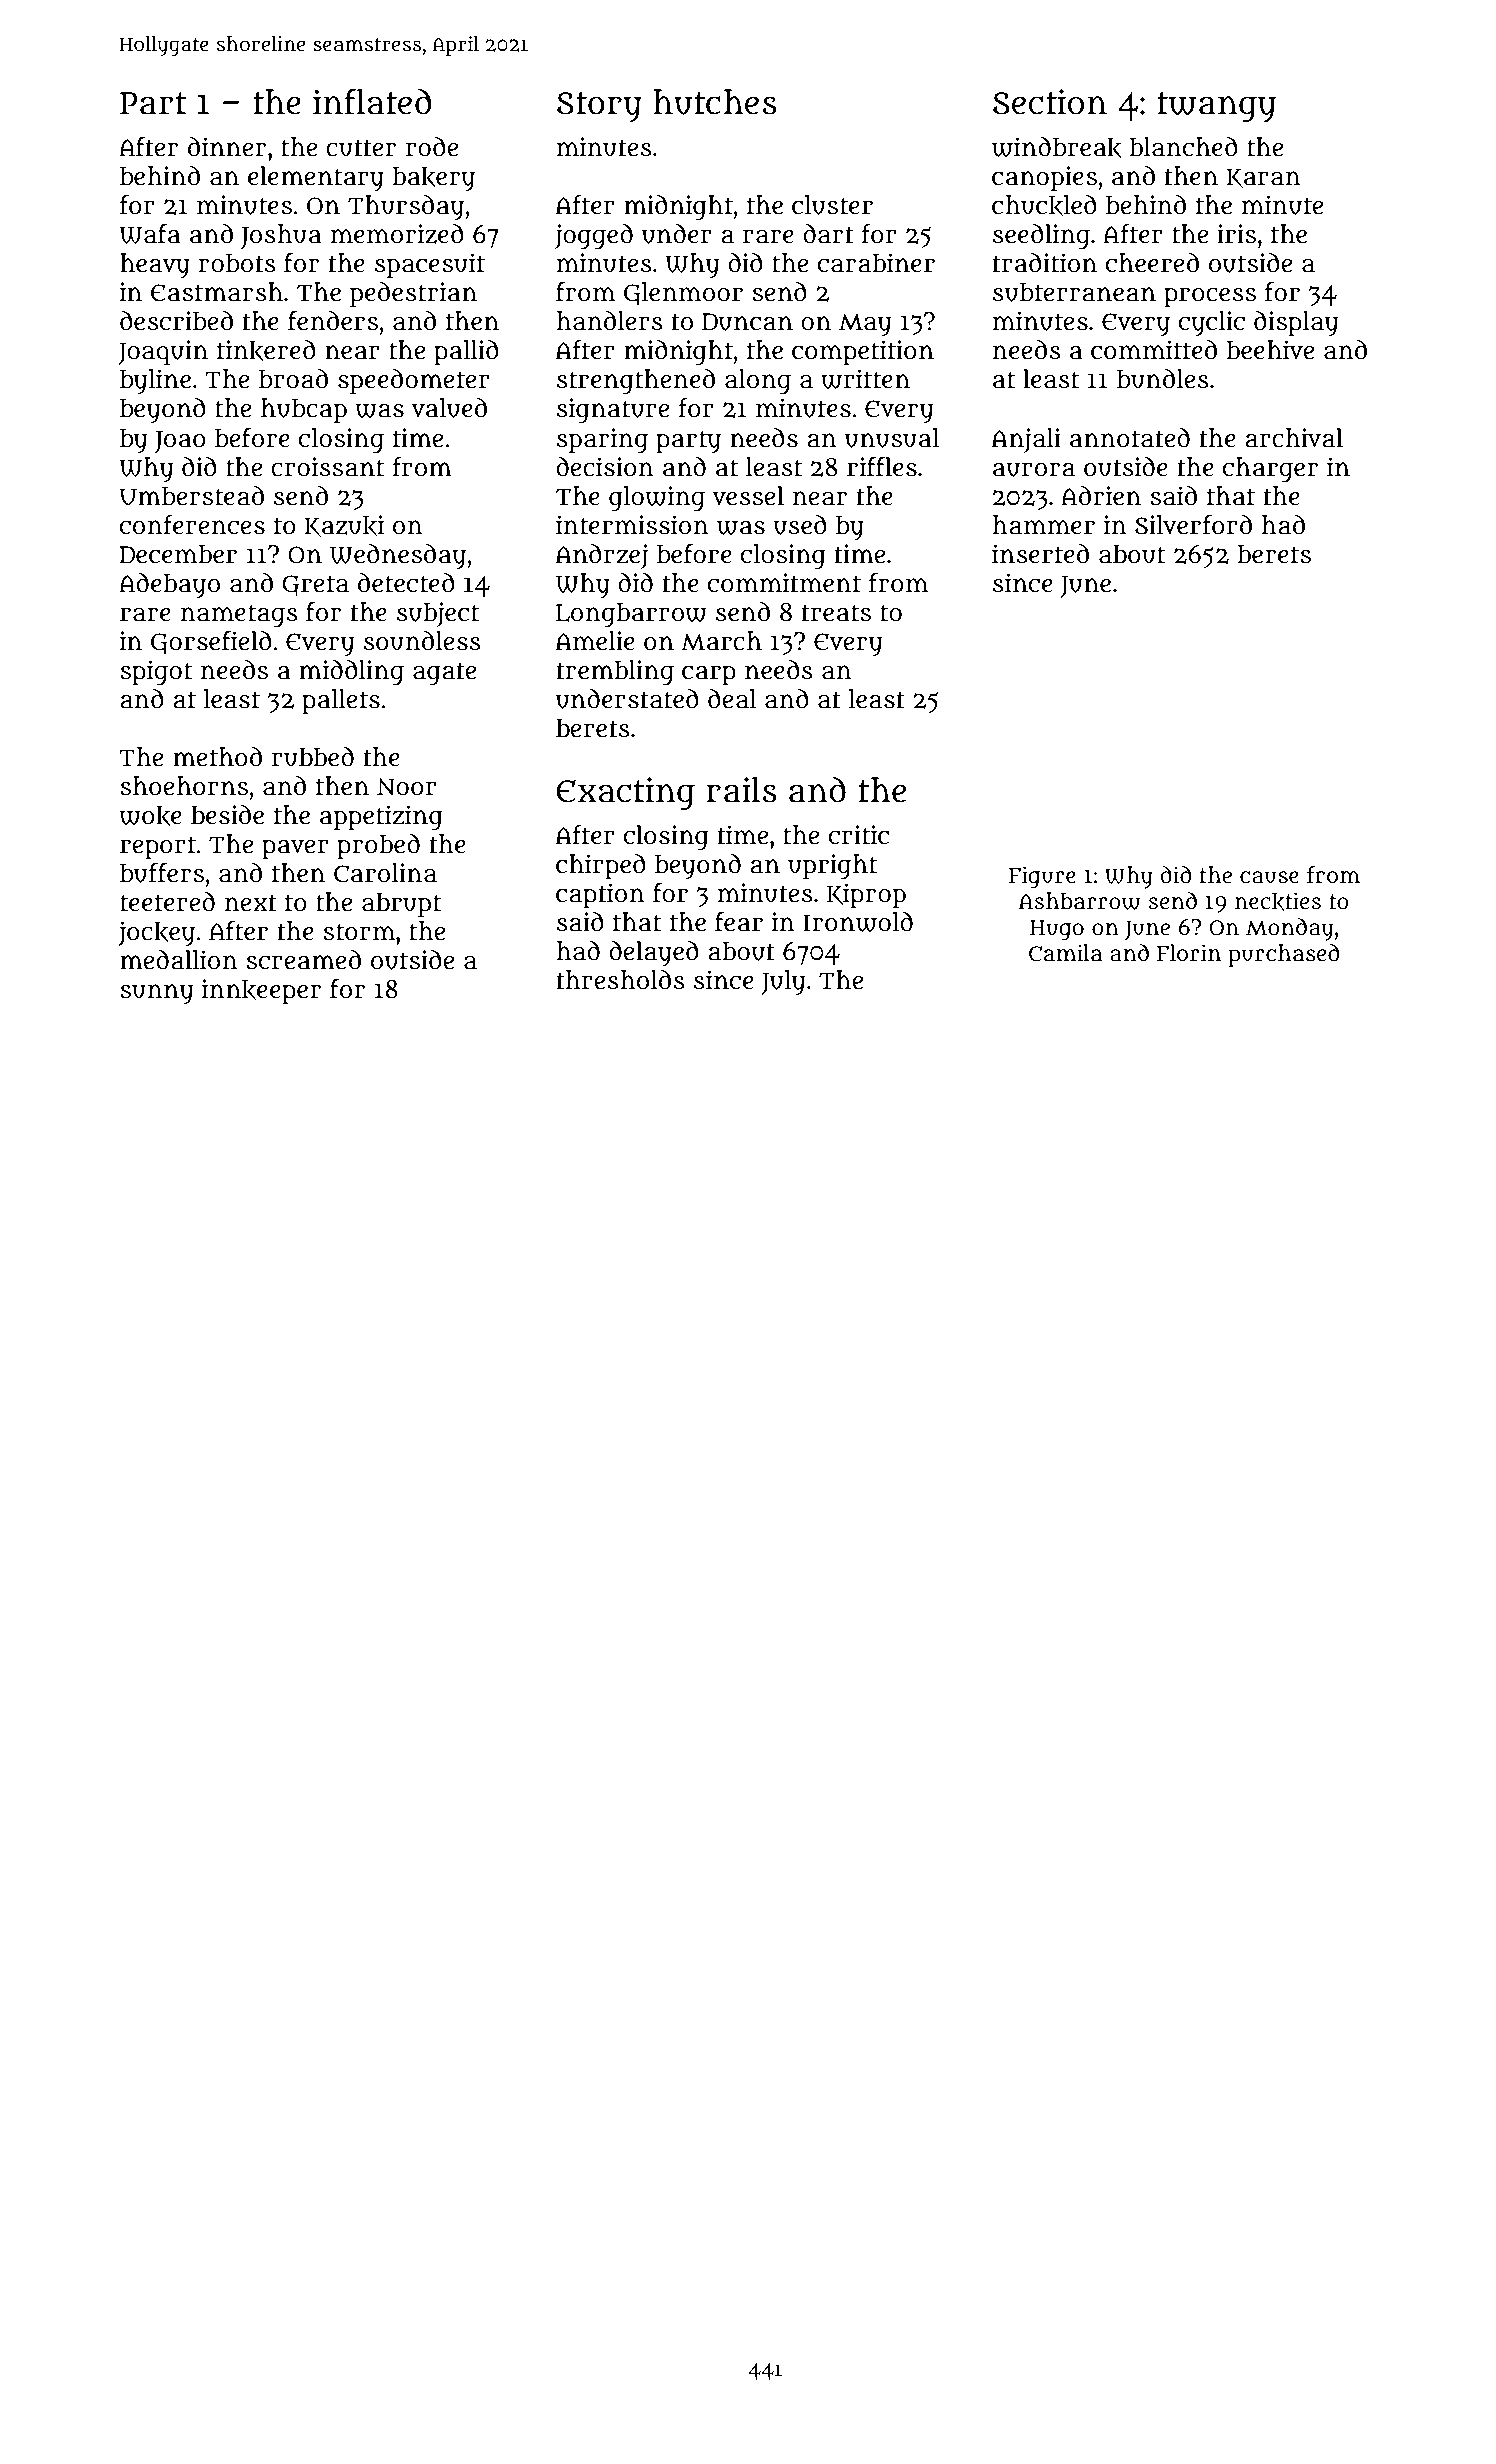 Image resolution: width=1496 pixels, height=2464 pixels. I want to click on Duncan, so click(747, 322).
